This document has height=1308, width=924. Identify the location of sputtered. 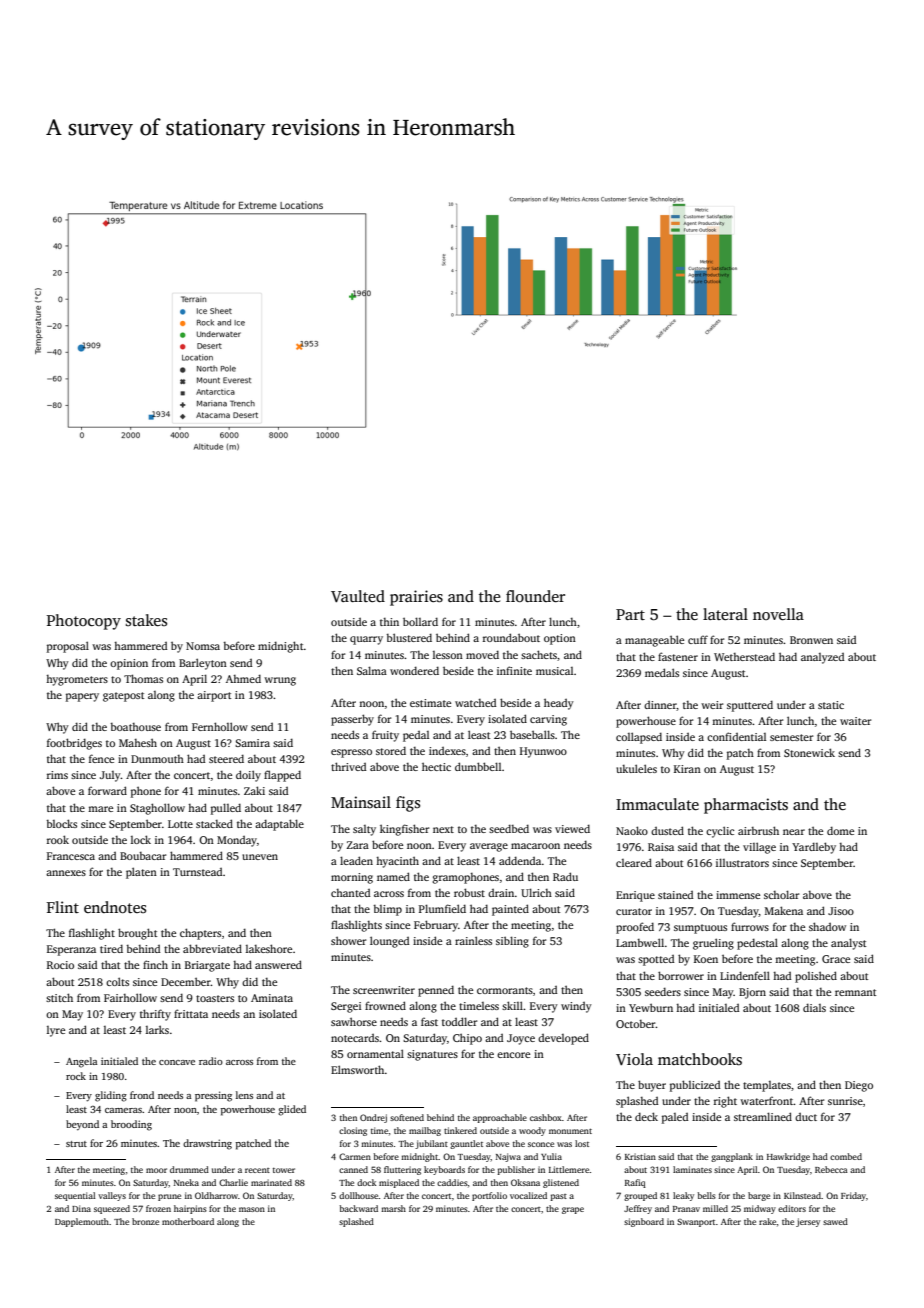
(750, 706).
